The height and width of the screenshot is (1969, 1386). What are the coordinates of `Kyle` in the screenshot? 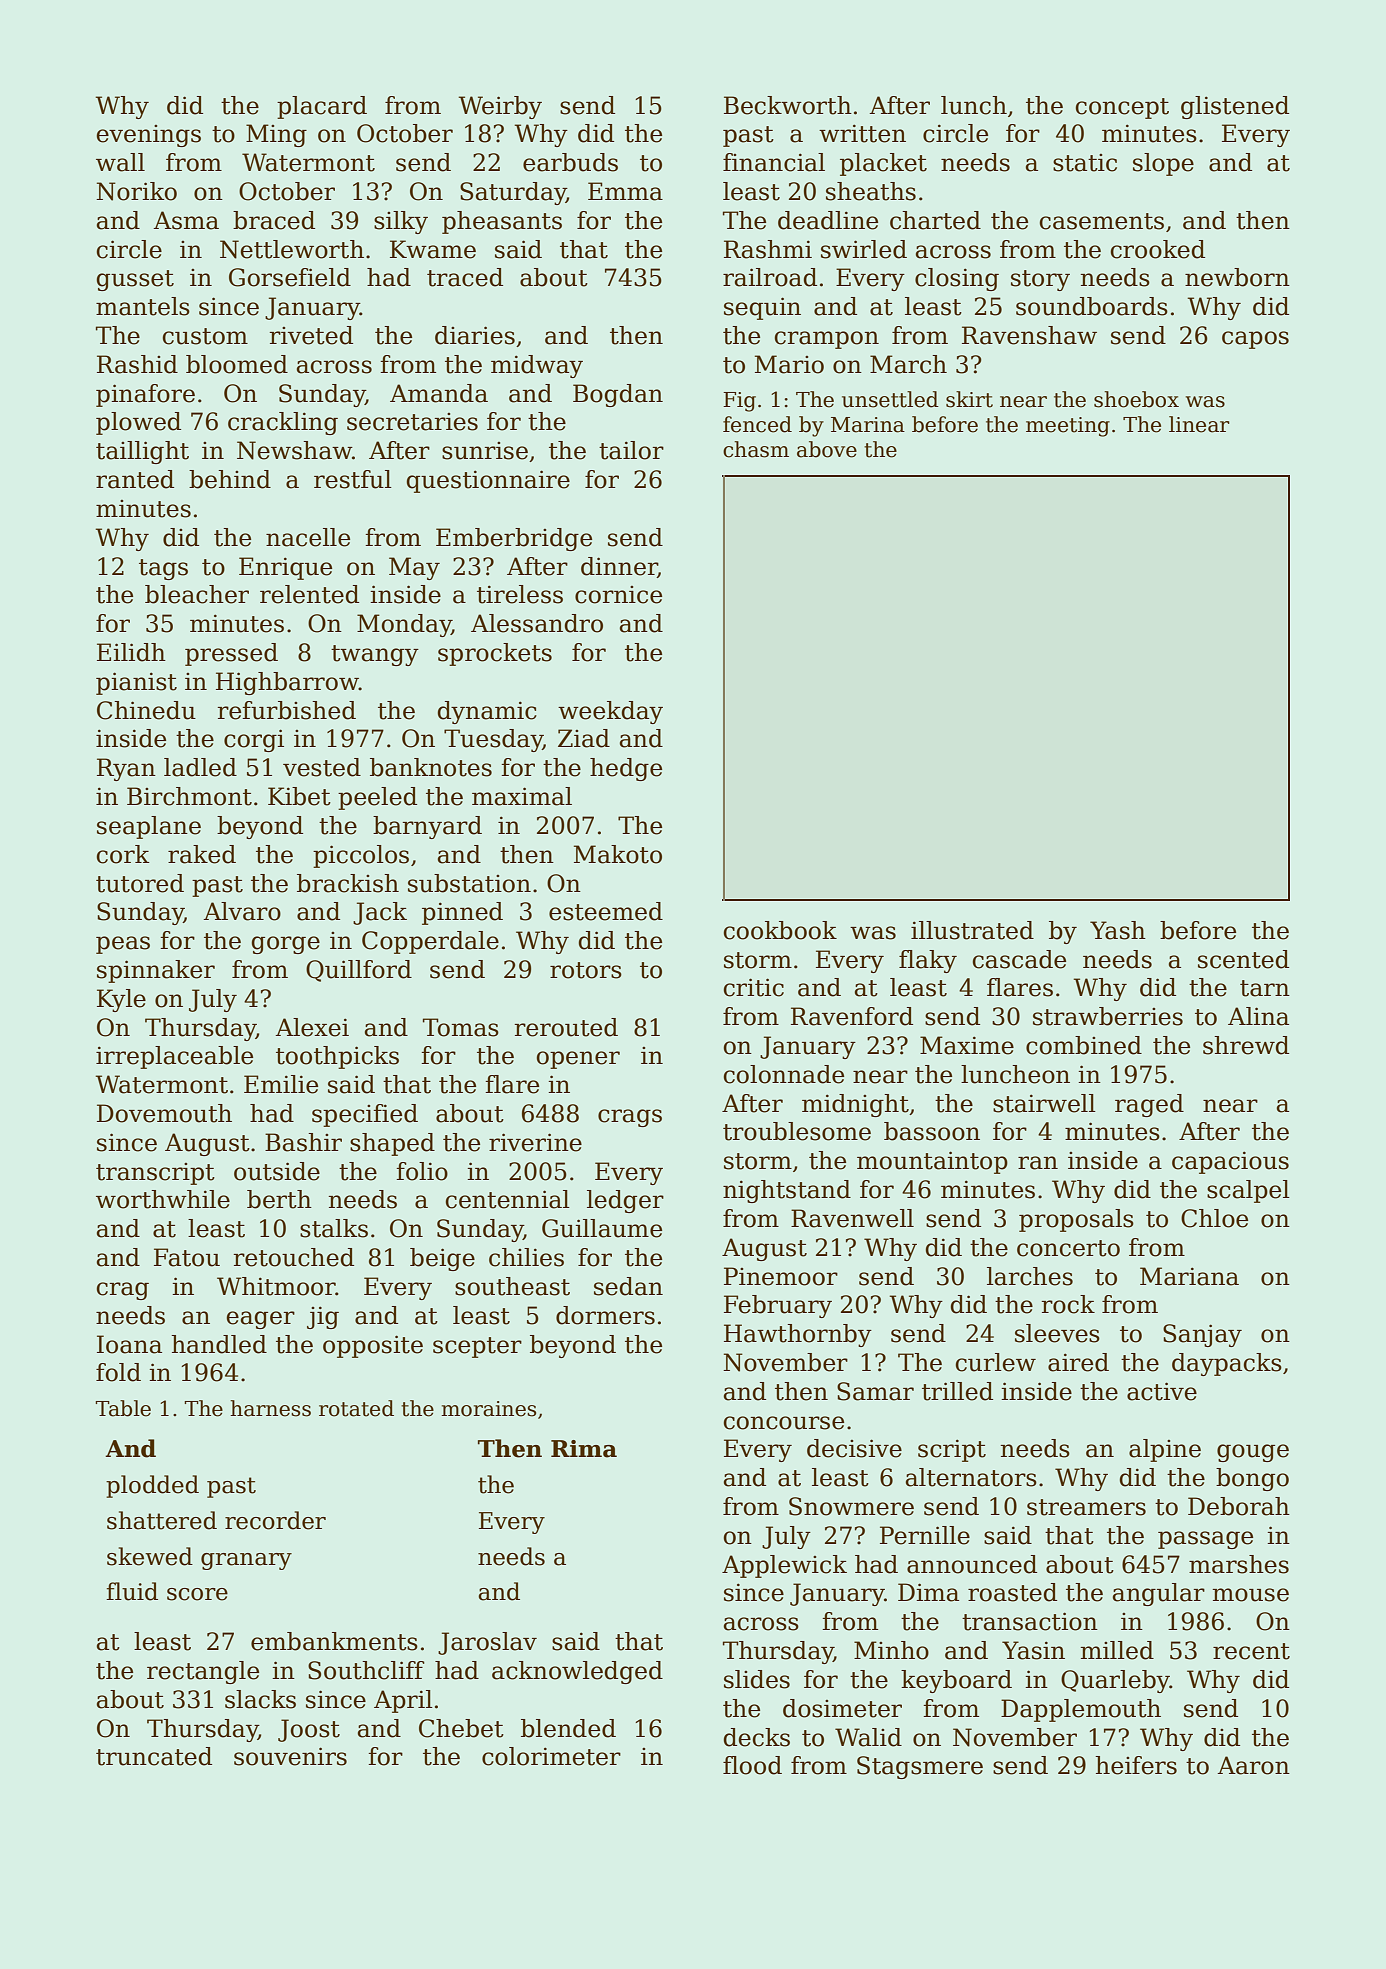 It's located at (121, 1000).
